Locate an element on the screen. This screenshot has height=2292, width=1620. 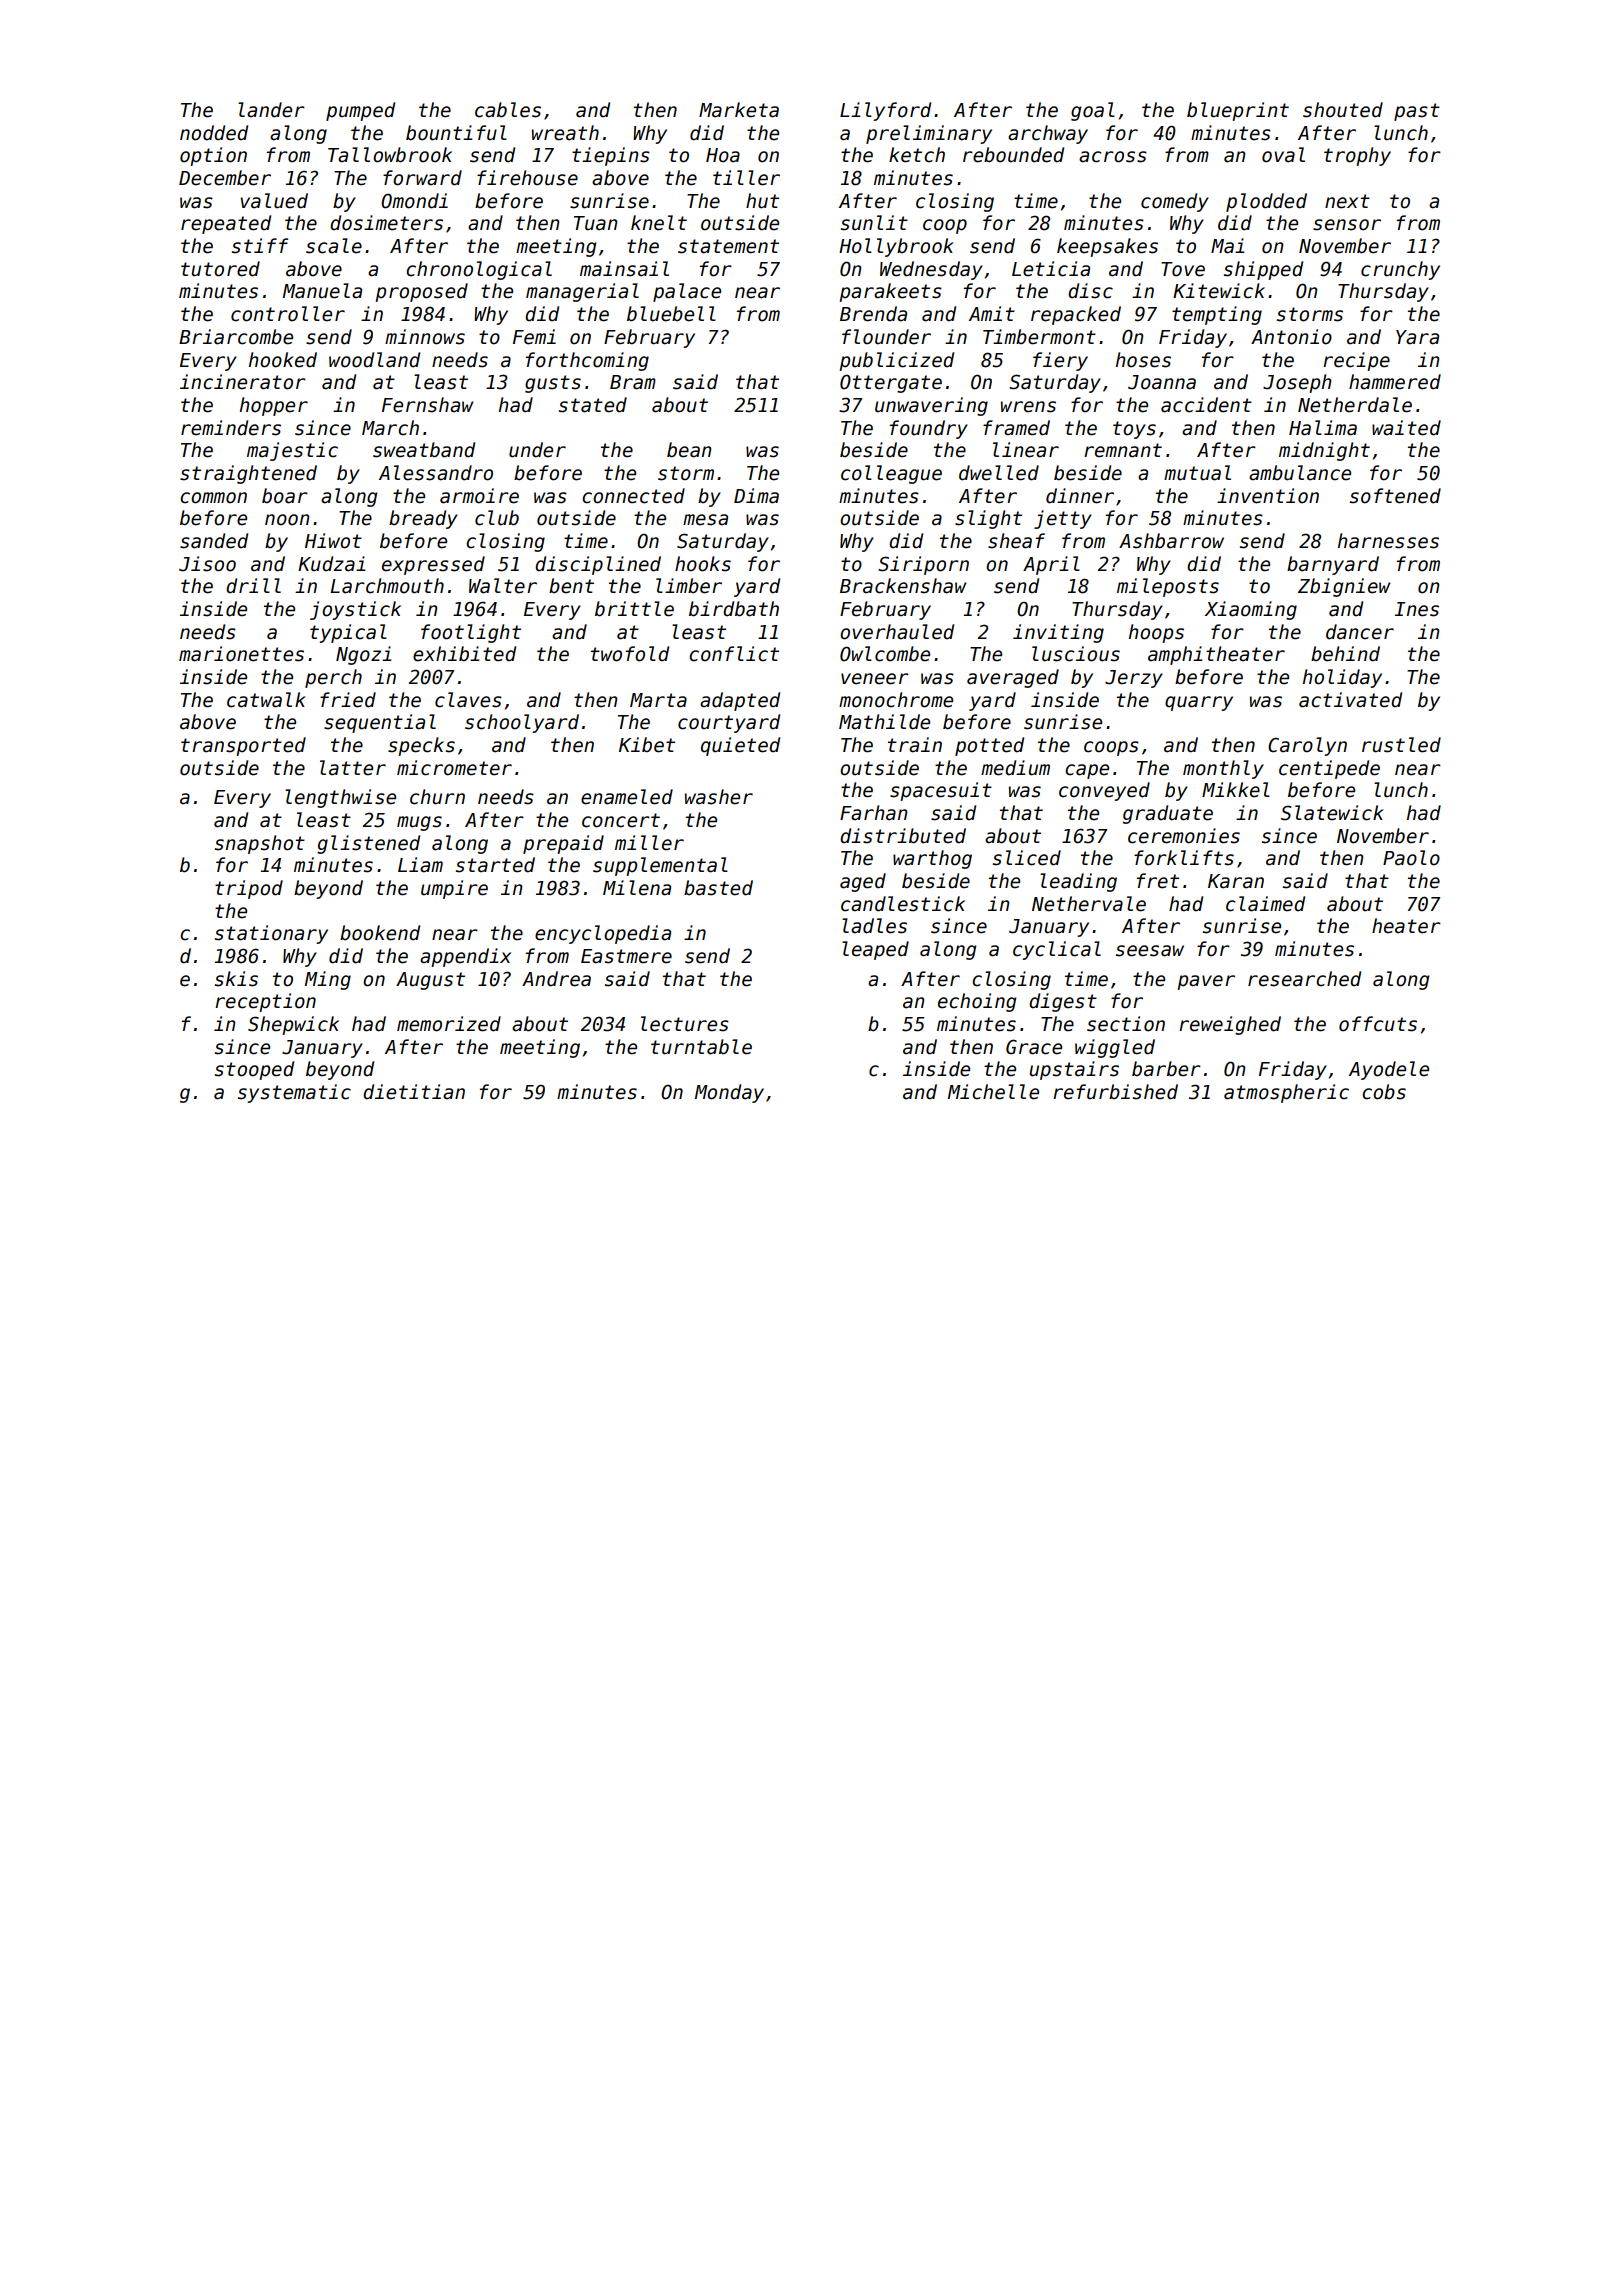
refurbished is located at coordinates (1115, 1092).
